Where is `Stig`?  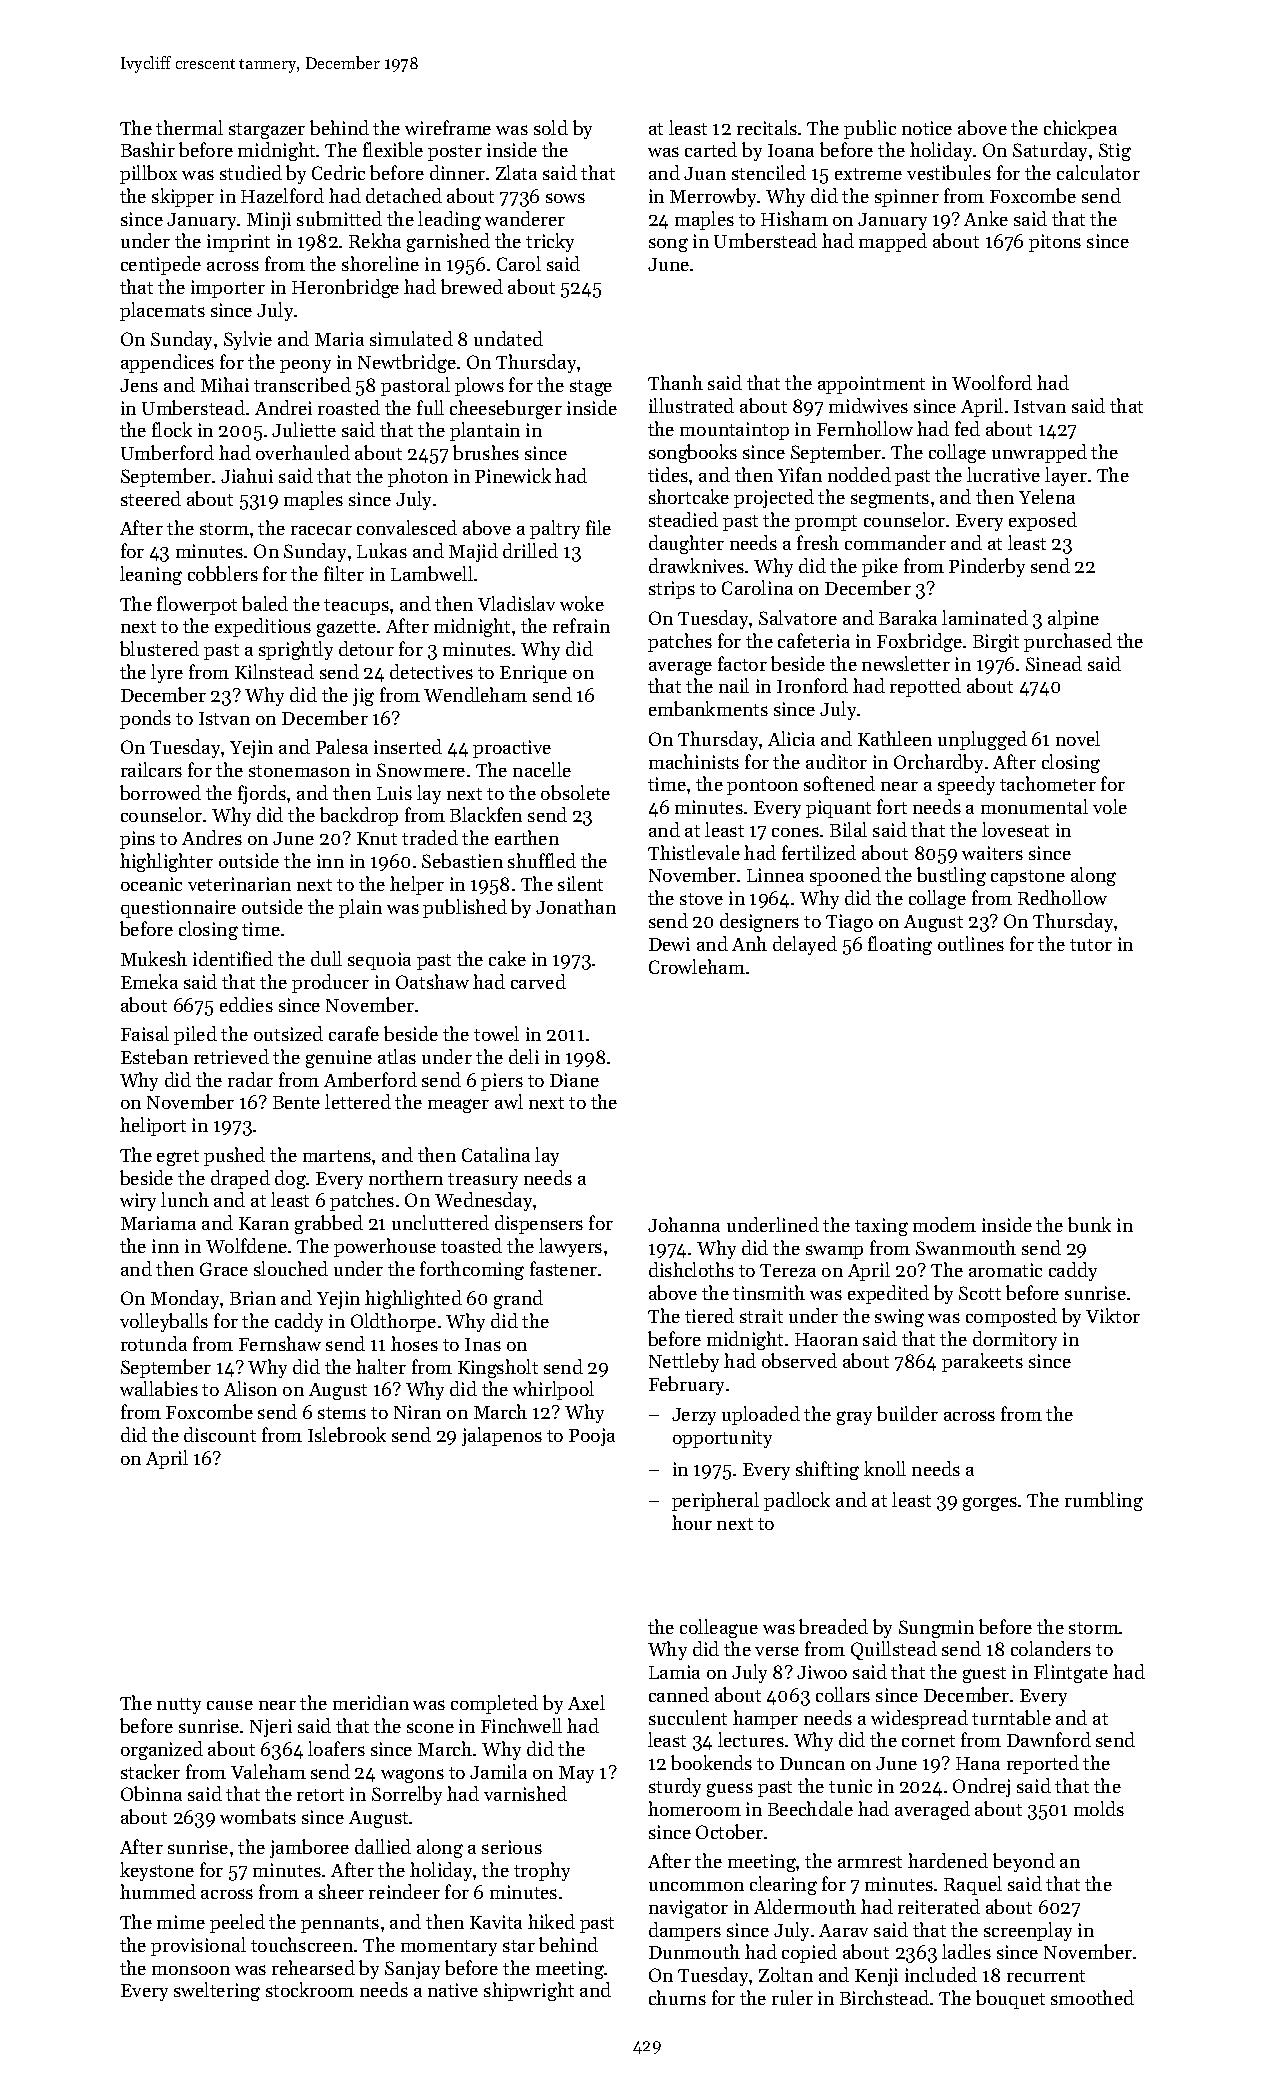 Stig is located at coordinates (1115, 152).
